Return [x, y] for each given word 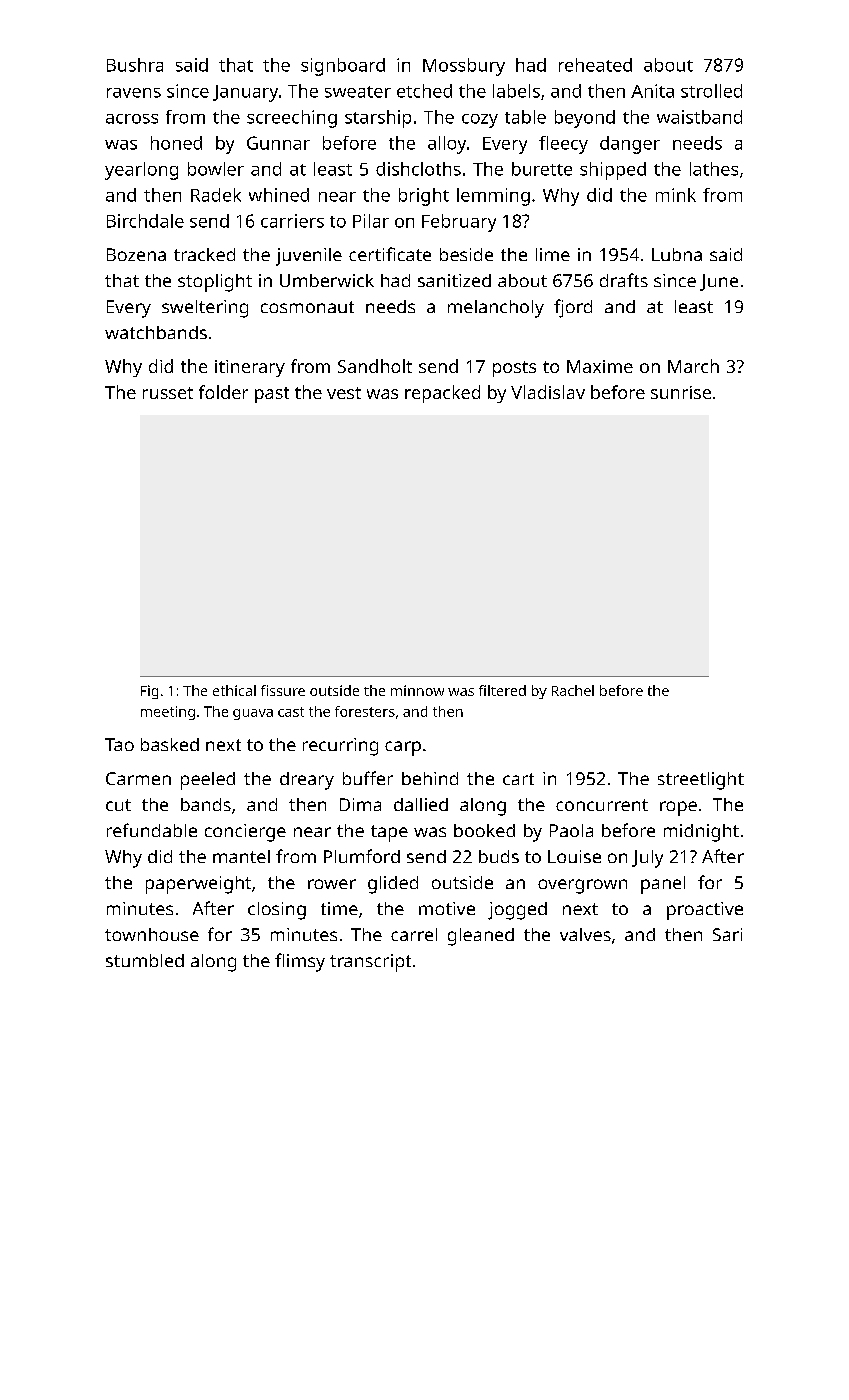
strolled [711, 91]
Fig [149, 692]
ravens [134, 93]
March [693, 366]
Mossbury [464, 67]
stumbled [145, 960]
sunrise [681, 392]
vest [344, 393]
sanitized [454, 280]
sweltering [205, 309]
